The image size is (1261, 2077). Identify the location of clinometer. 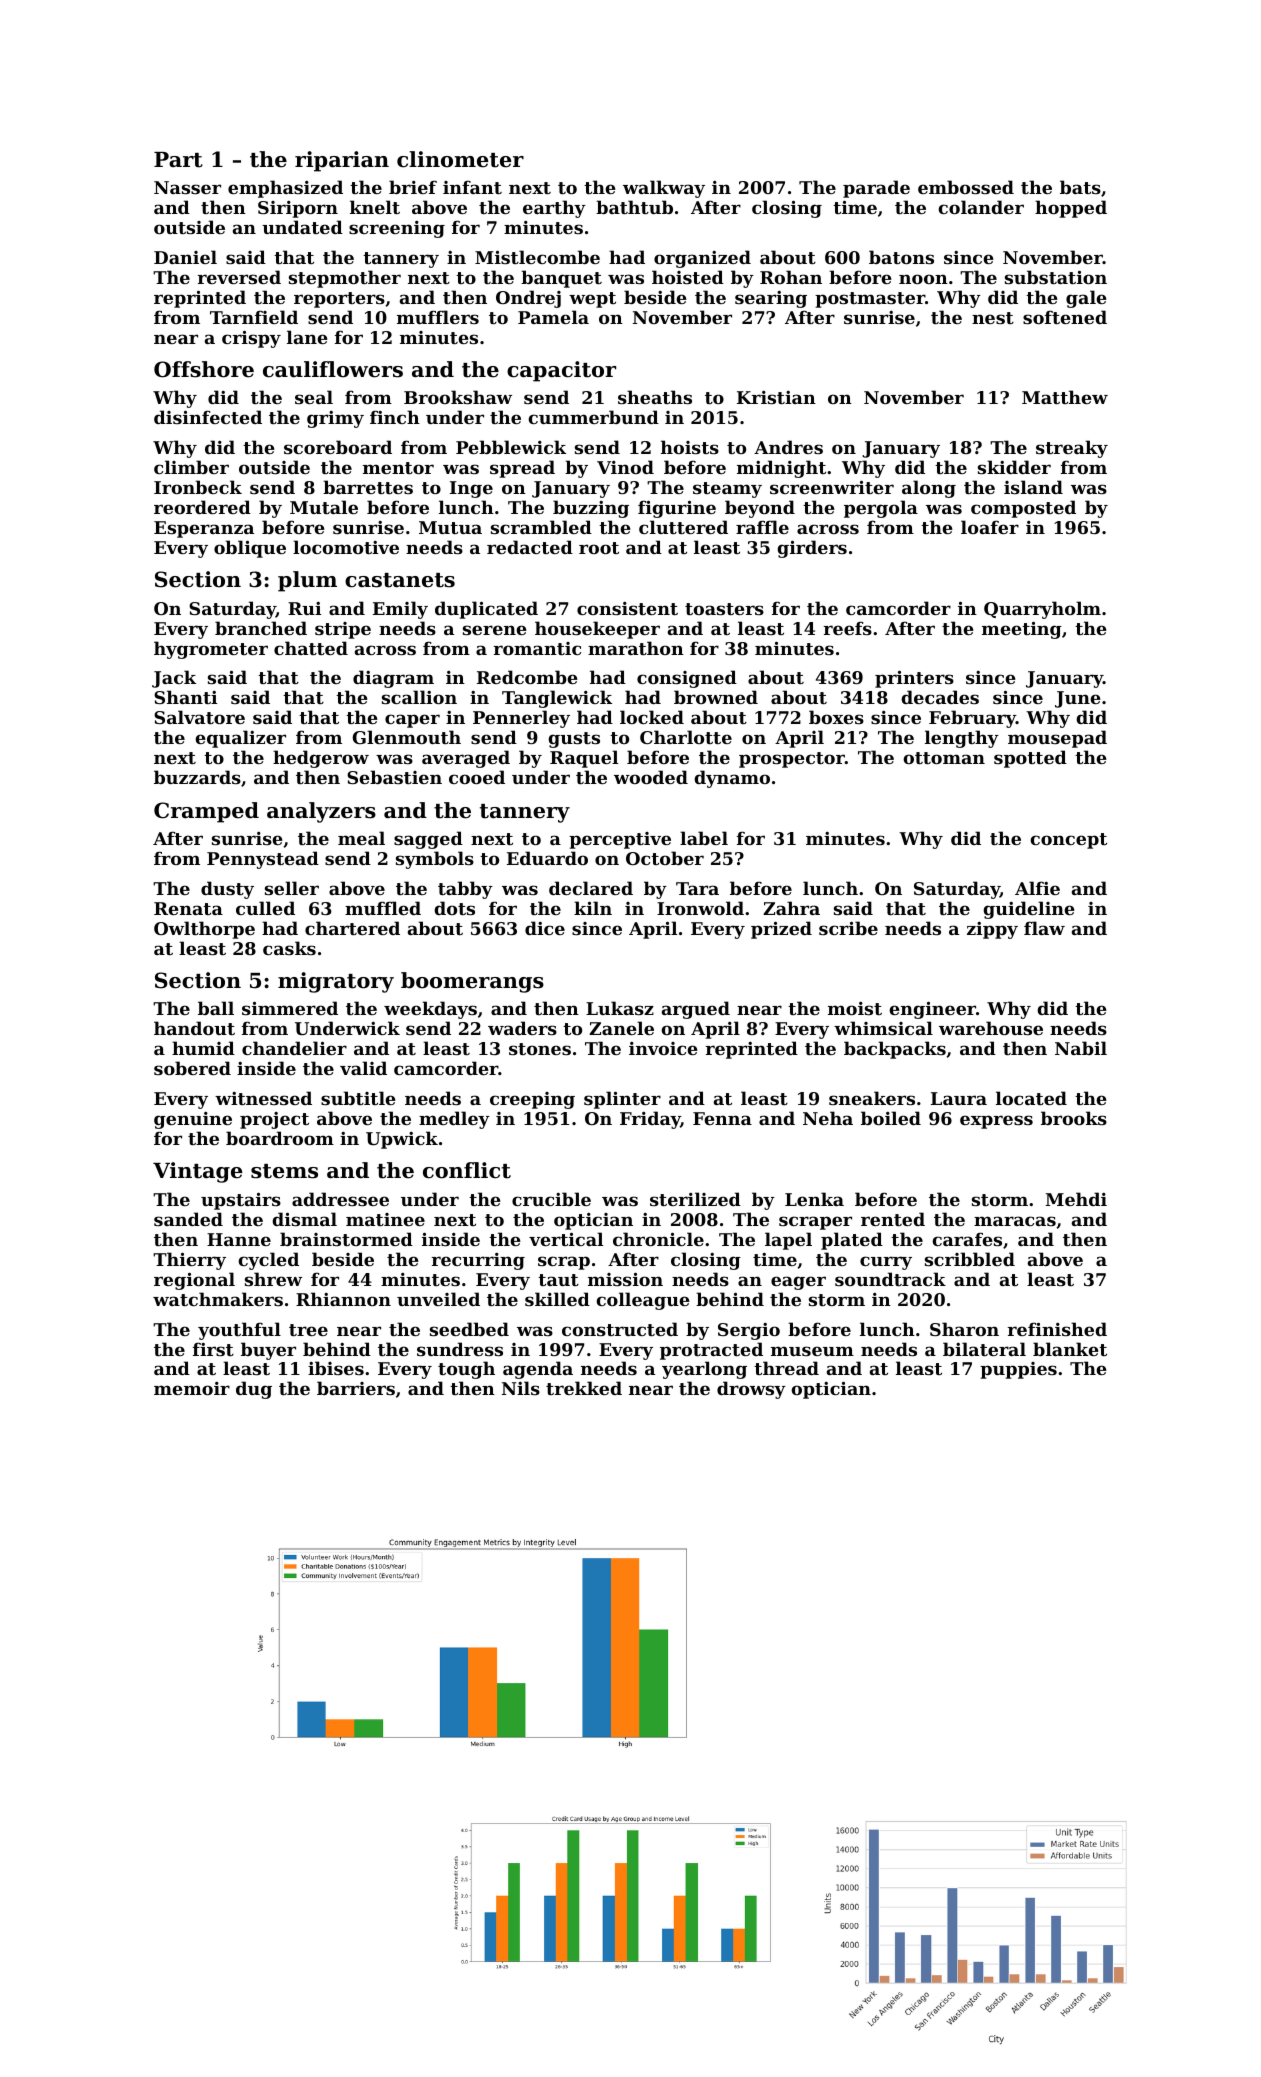
(460, 159).
